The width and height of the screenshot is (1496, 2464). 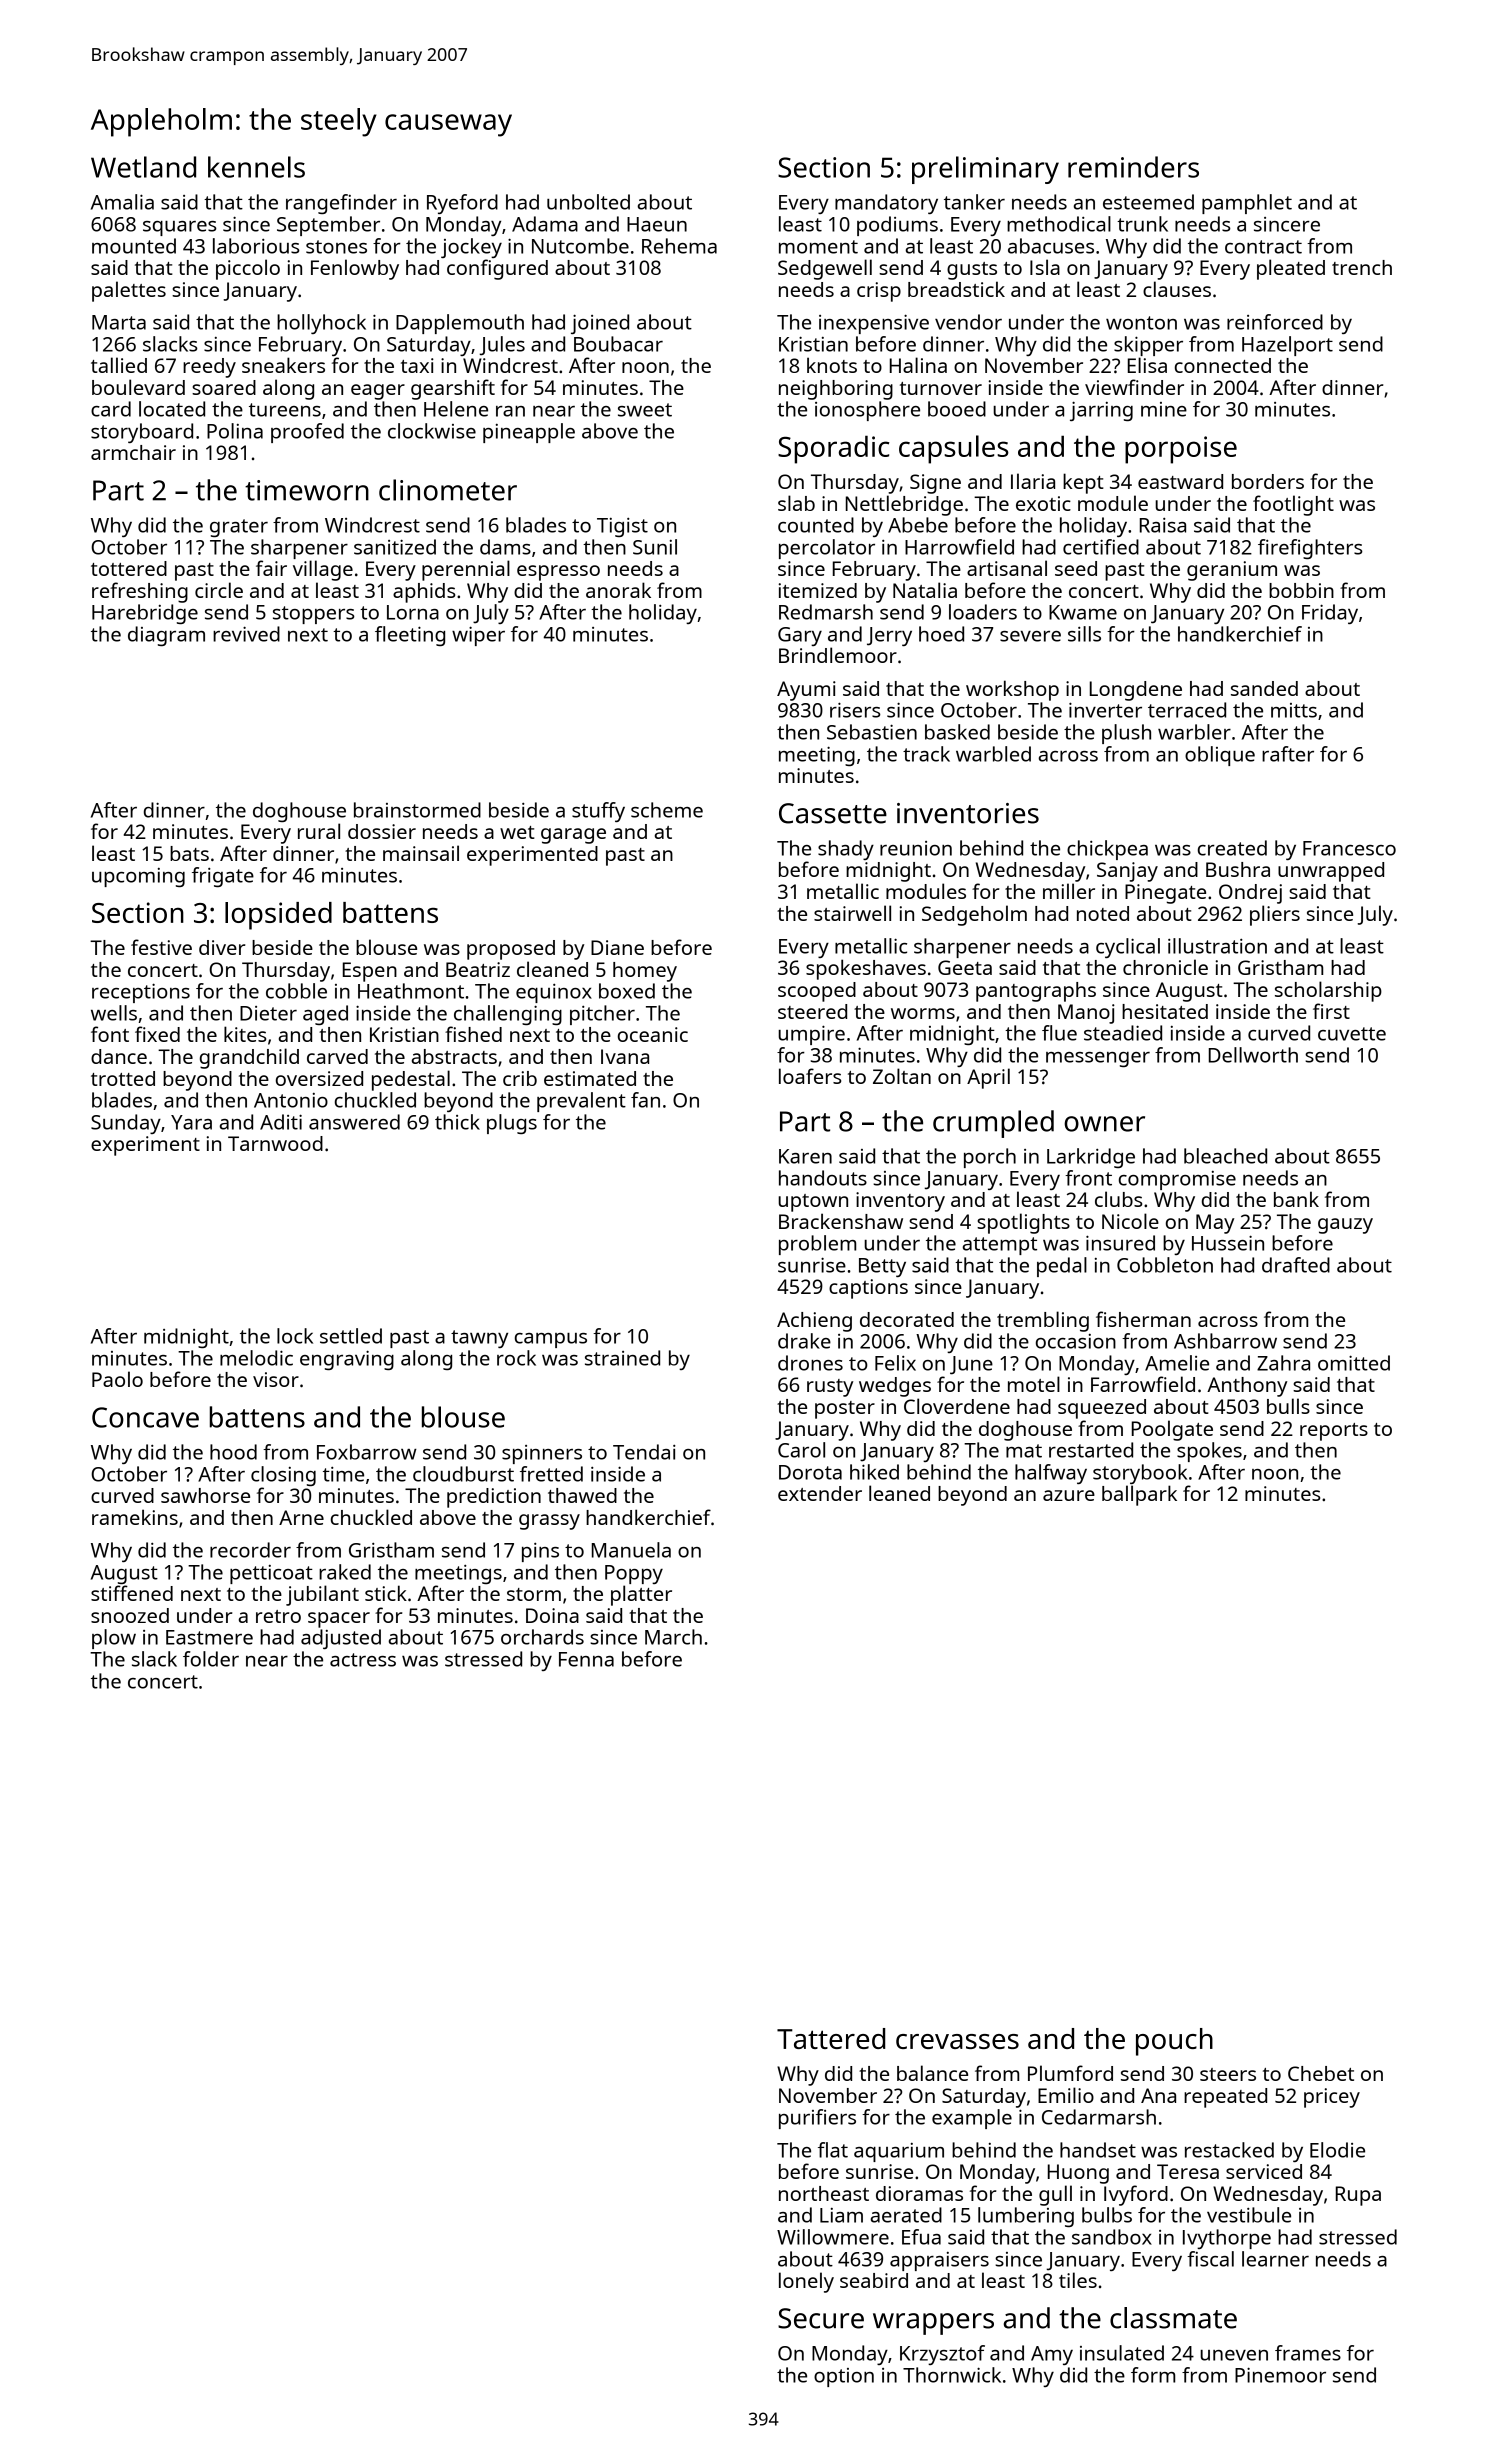 What do you see at coordinates (256, 167) in the screenshot?
I see `kennels` at bounding box center [256, 167].
